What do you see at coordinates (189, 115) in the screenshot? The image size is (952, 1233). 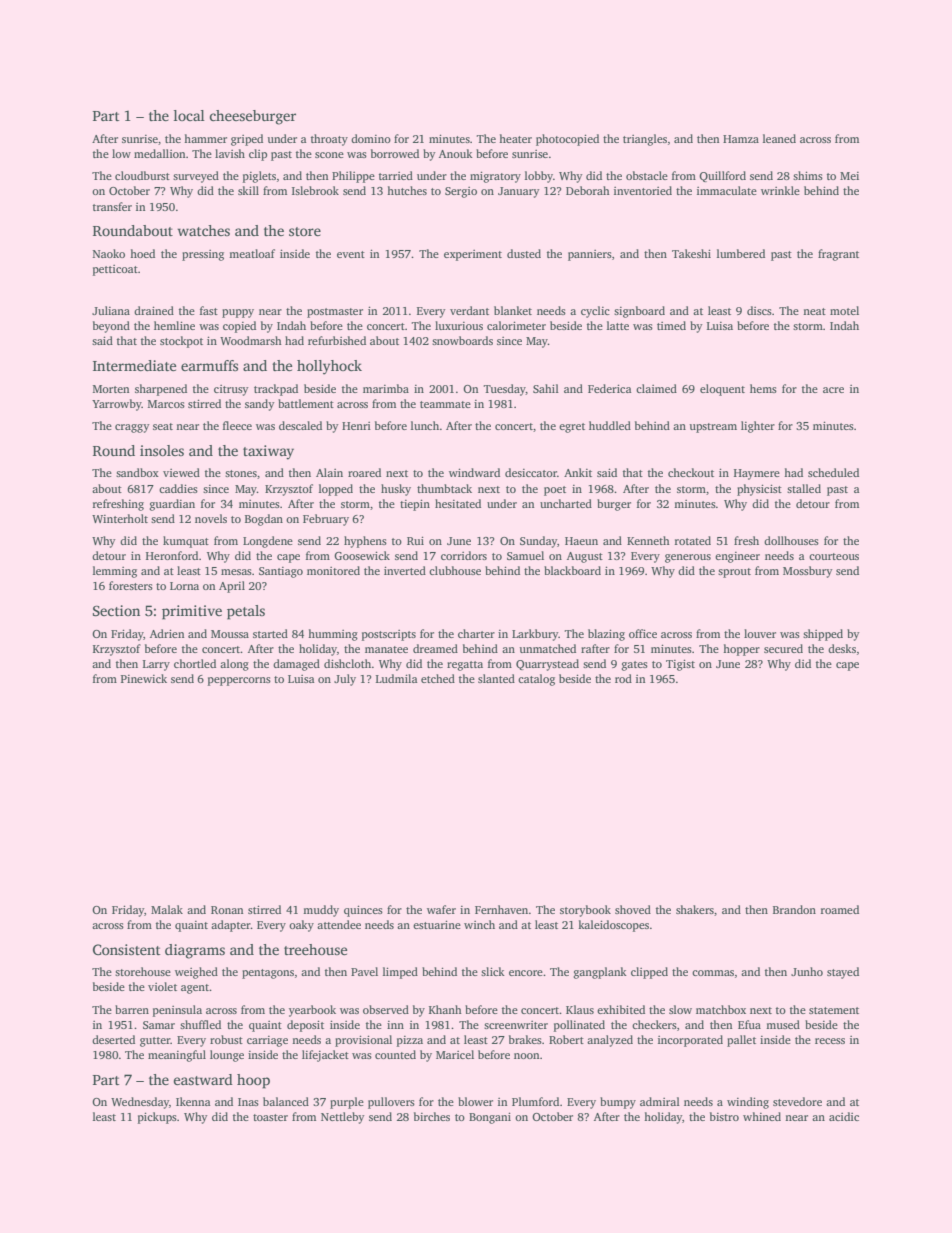 I see `local` at bounding box center [189, 115].
